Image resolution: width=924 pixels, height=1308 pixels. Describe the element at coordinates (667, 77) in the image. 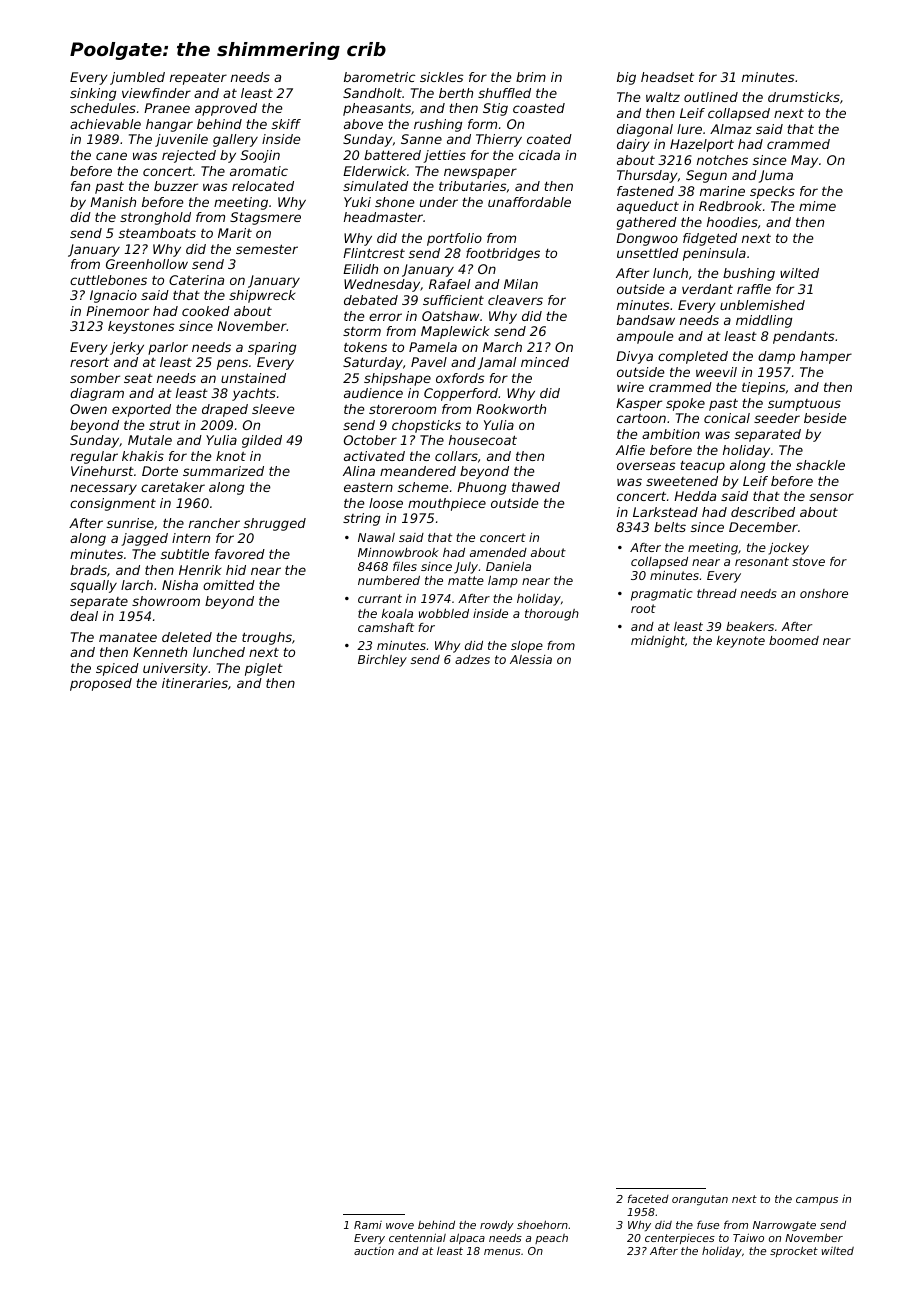

I see `headset` at that location.
